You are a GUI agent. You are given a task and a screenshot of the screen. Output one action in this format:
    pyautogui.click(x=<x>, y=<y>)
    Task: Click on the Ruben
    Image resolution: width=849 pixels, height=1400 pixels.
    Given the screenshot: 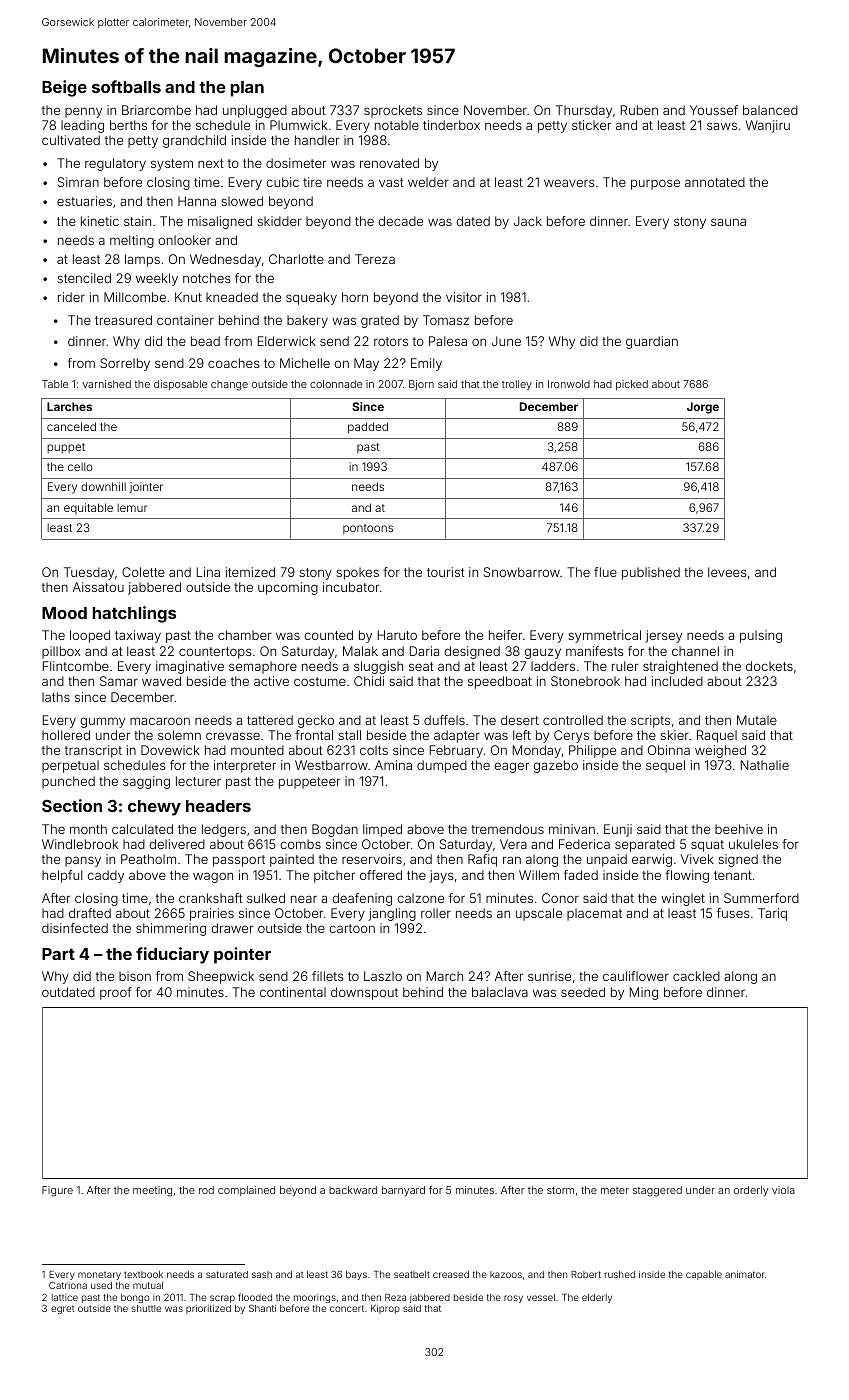 What is the action you would take?
    pyautogui.click(x=639, y=110)
